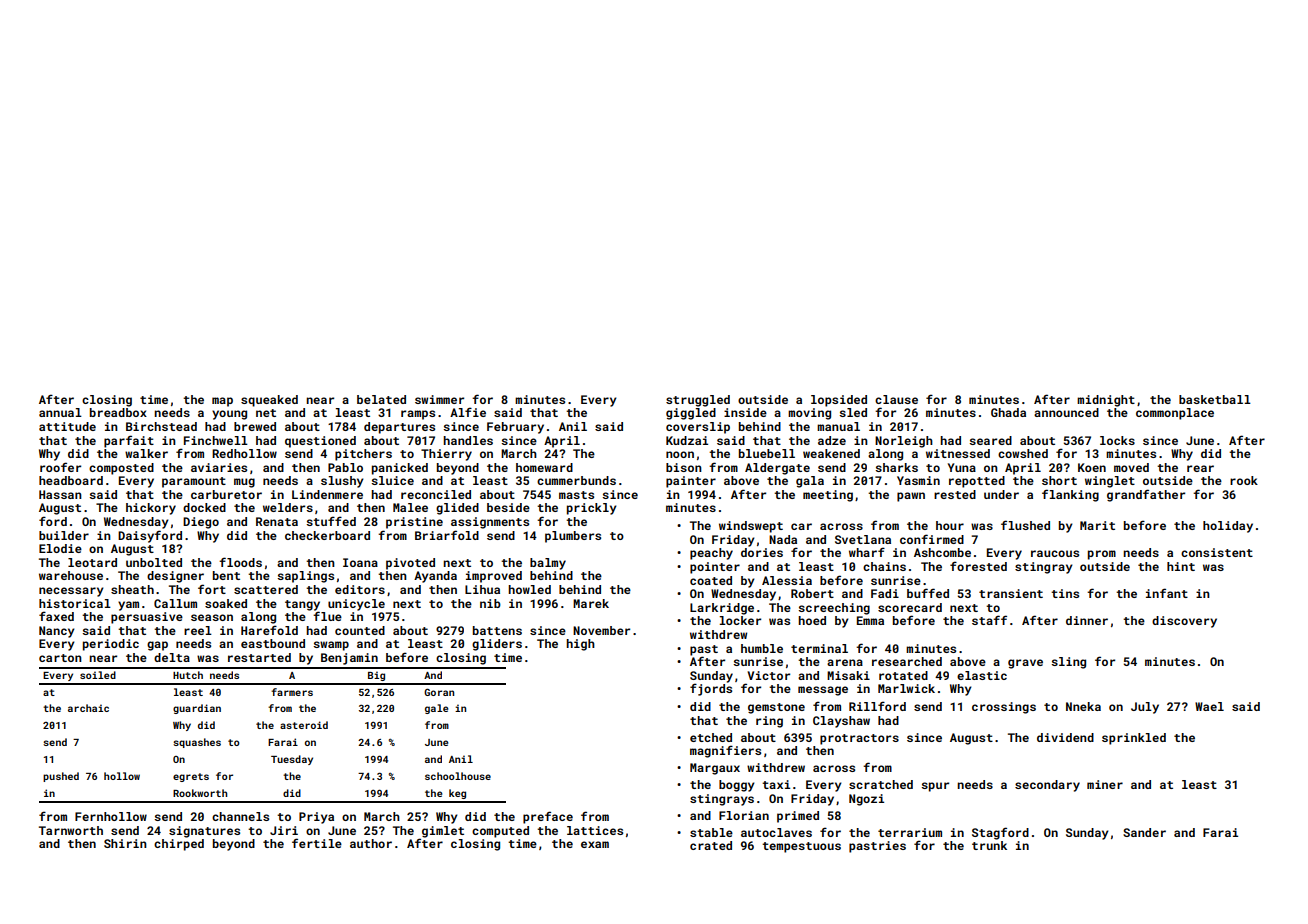 The height and width of the image is (924, 1308). What do you see at coordinates (1117, 440) in the image?
I see `locks` at bounding box center [1117, 440].
